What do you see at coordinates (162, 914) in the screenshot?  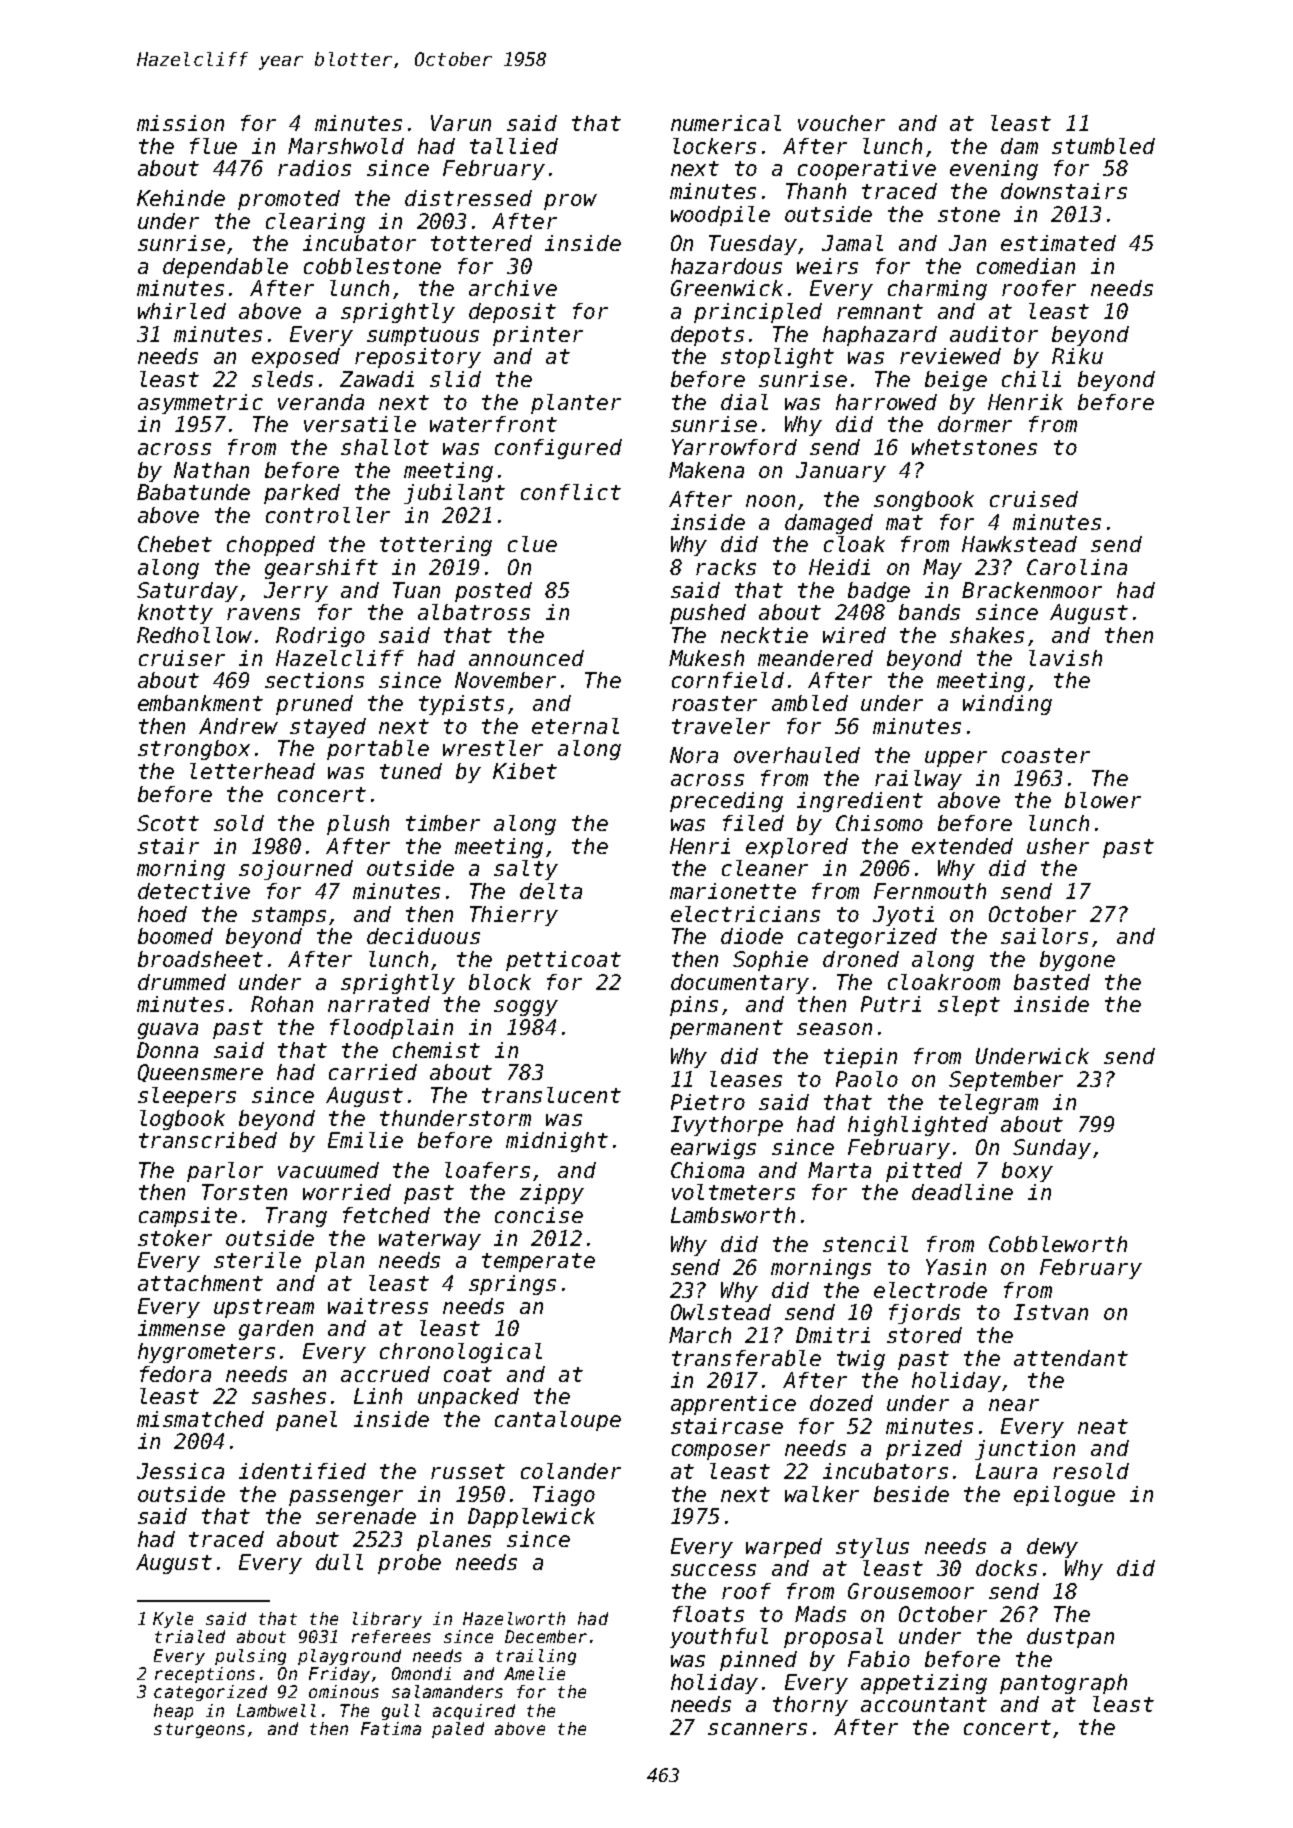 I see `hoed` at bounding box center [162, 914].
